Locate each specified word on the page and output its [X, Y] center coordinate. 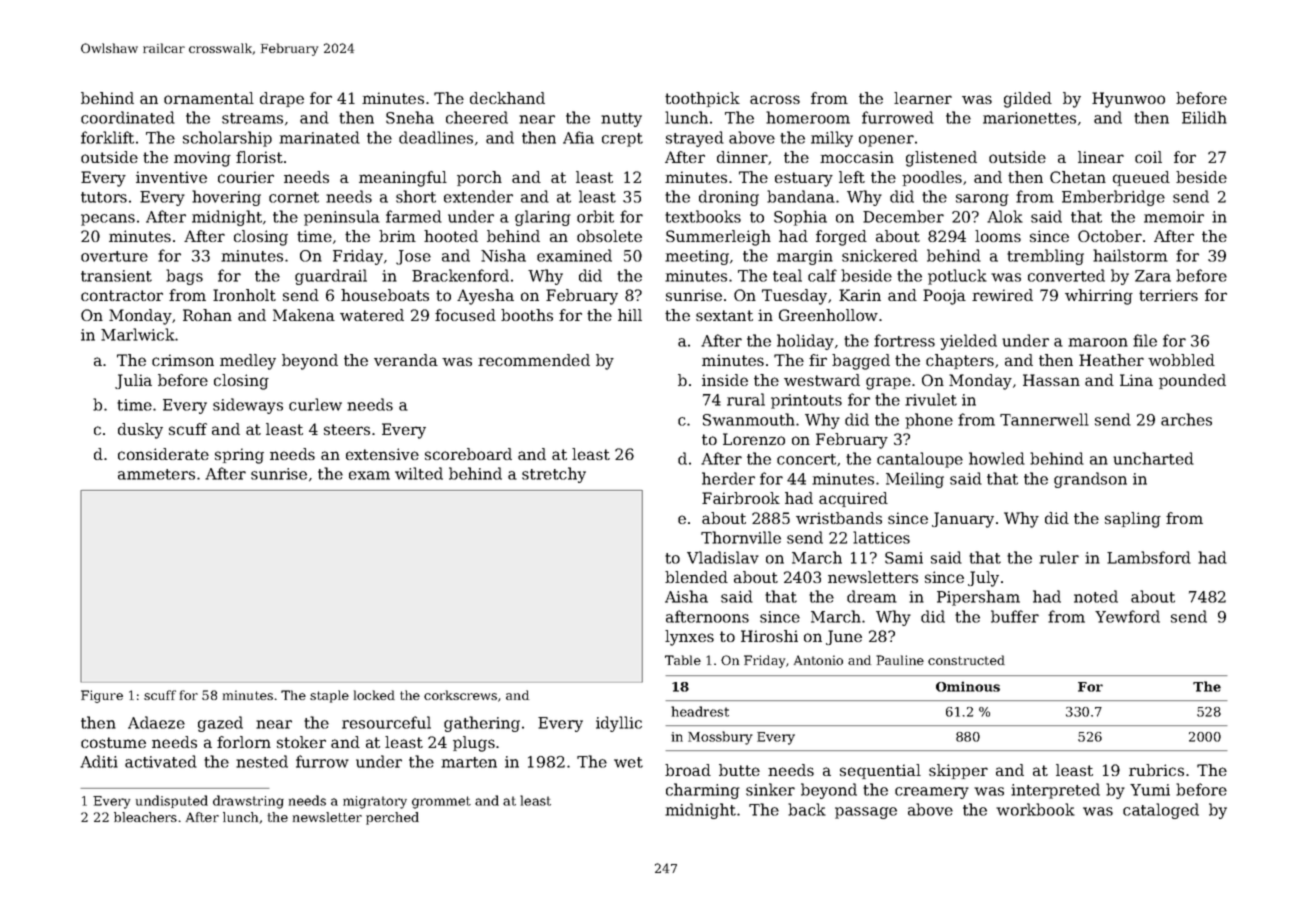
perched [392, 818]
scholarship [227, 139]
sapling [1133, 520]
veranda [406, 360]
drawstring [248, 802]
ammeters [156, 474]
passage [866, 813]
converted [1066, 275]
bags [184, 277]
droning [729, 198]
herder [728, 478]
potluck [957, 277]
